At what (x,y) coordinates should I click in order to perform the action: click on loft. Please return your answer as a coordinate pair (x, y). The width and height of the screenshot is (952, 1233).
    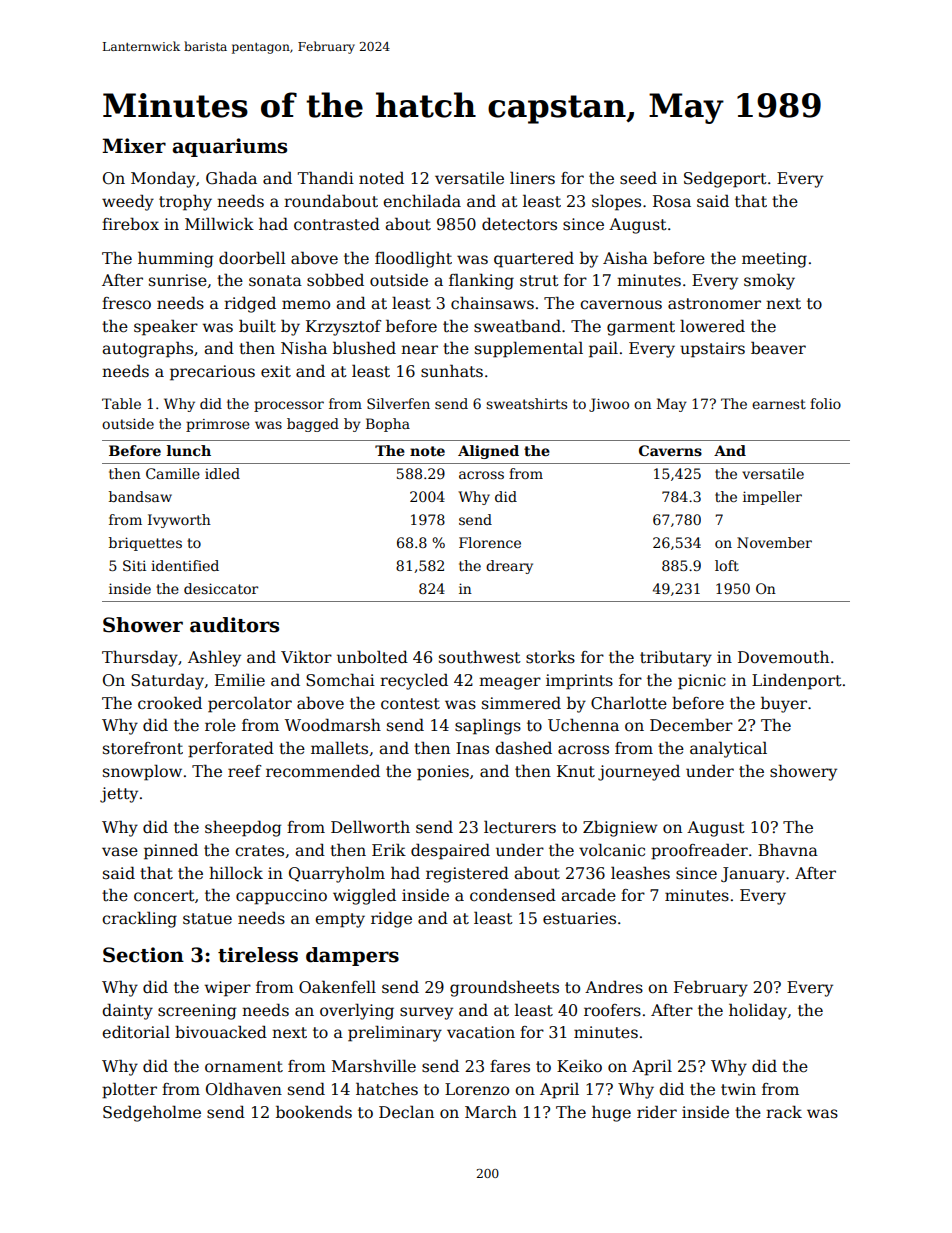
    Looking at the image, I should click on (727, 565).
